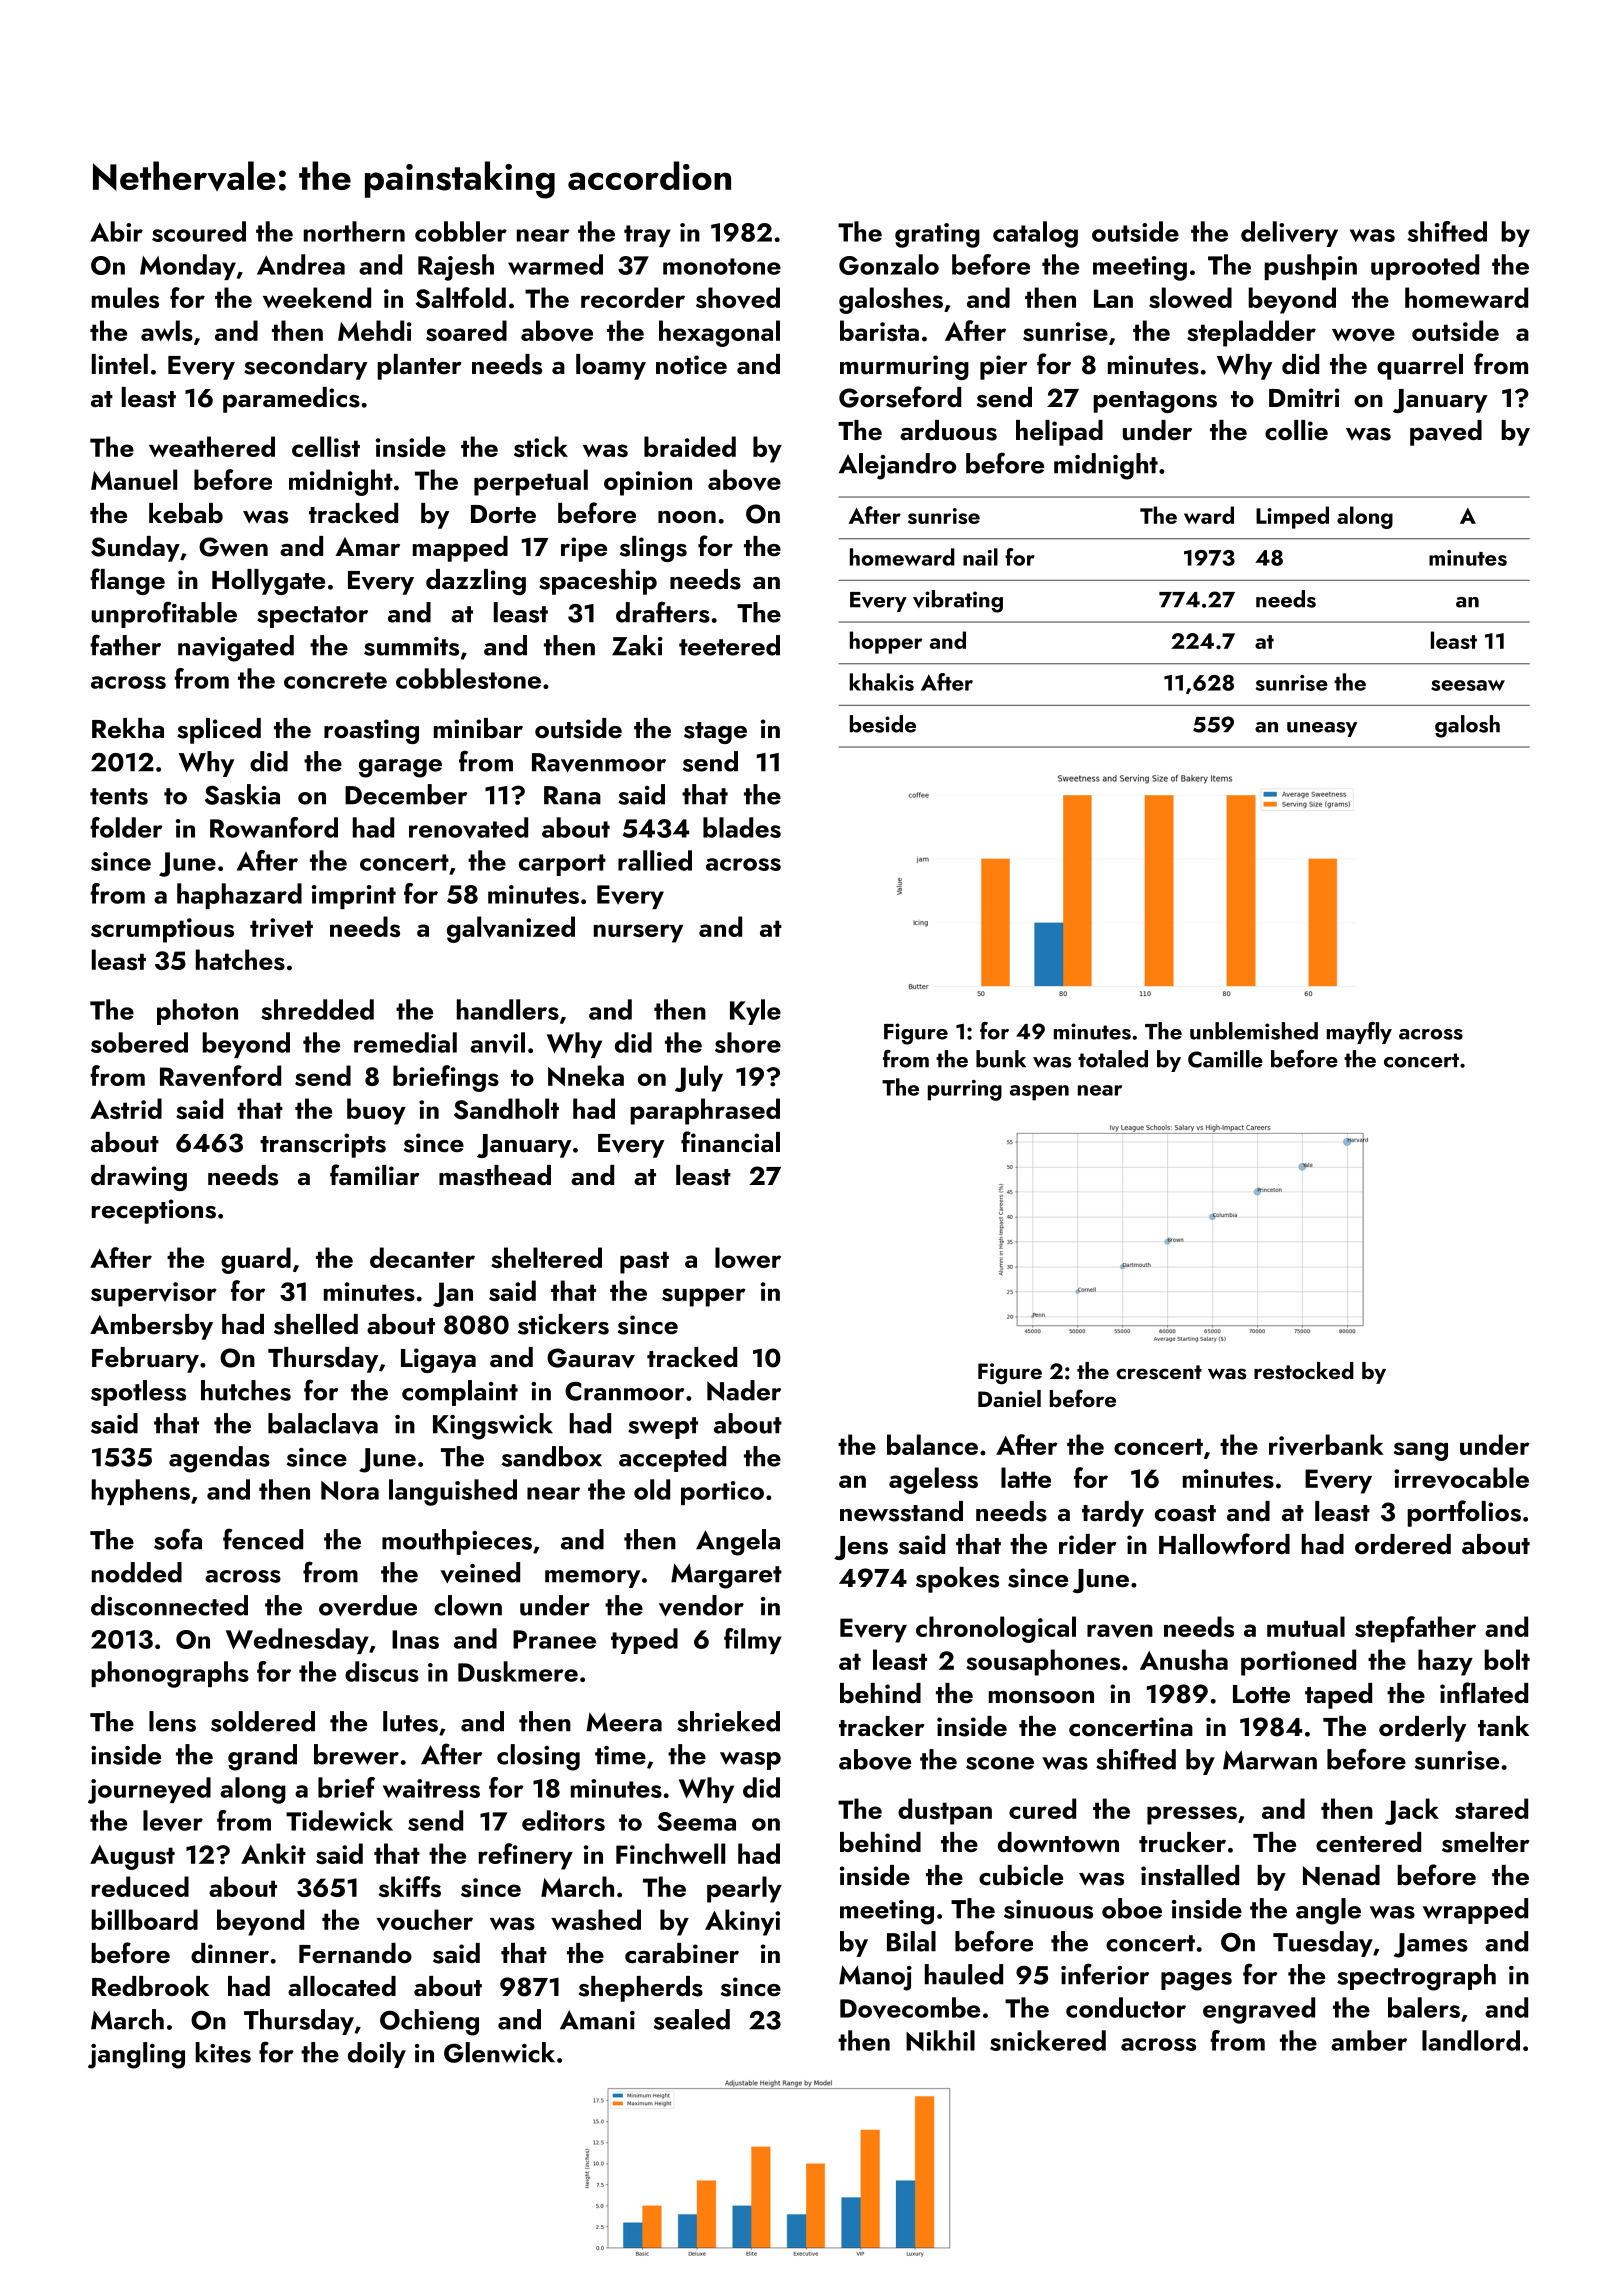  I want to click on nail, so click(980, 557).
